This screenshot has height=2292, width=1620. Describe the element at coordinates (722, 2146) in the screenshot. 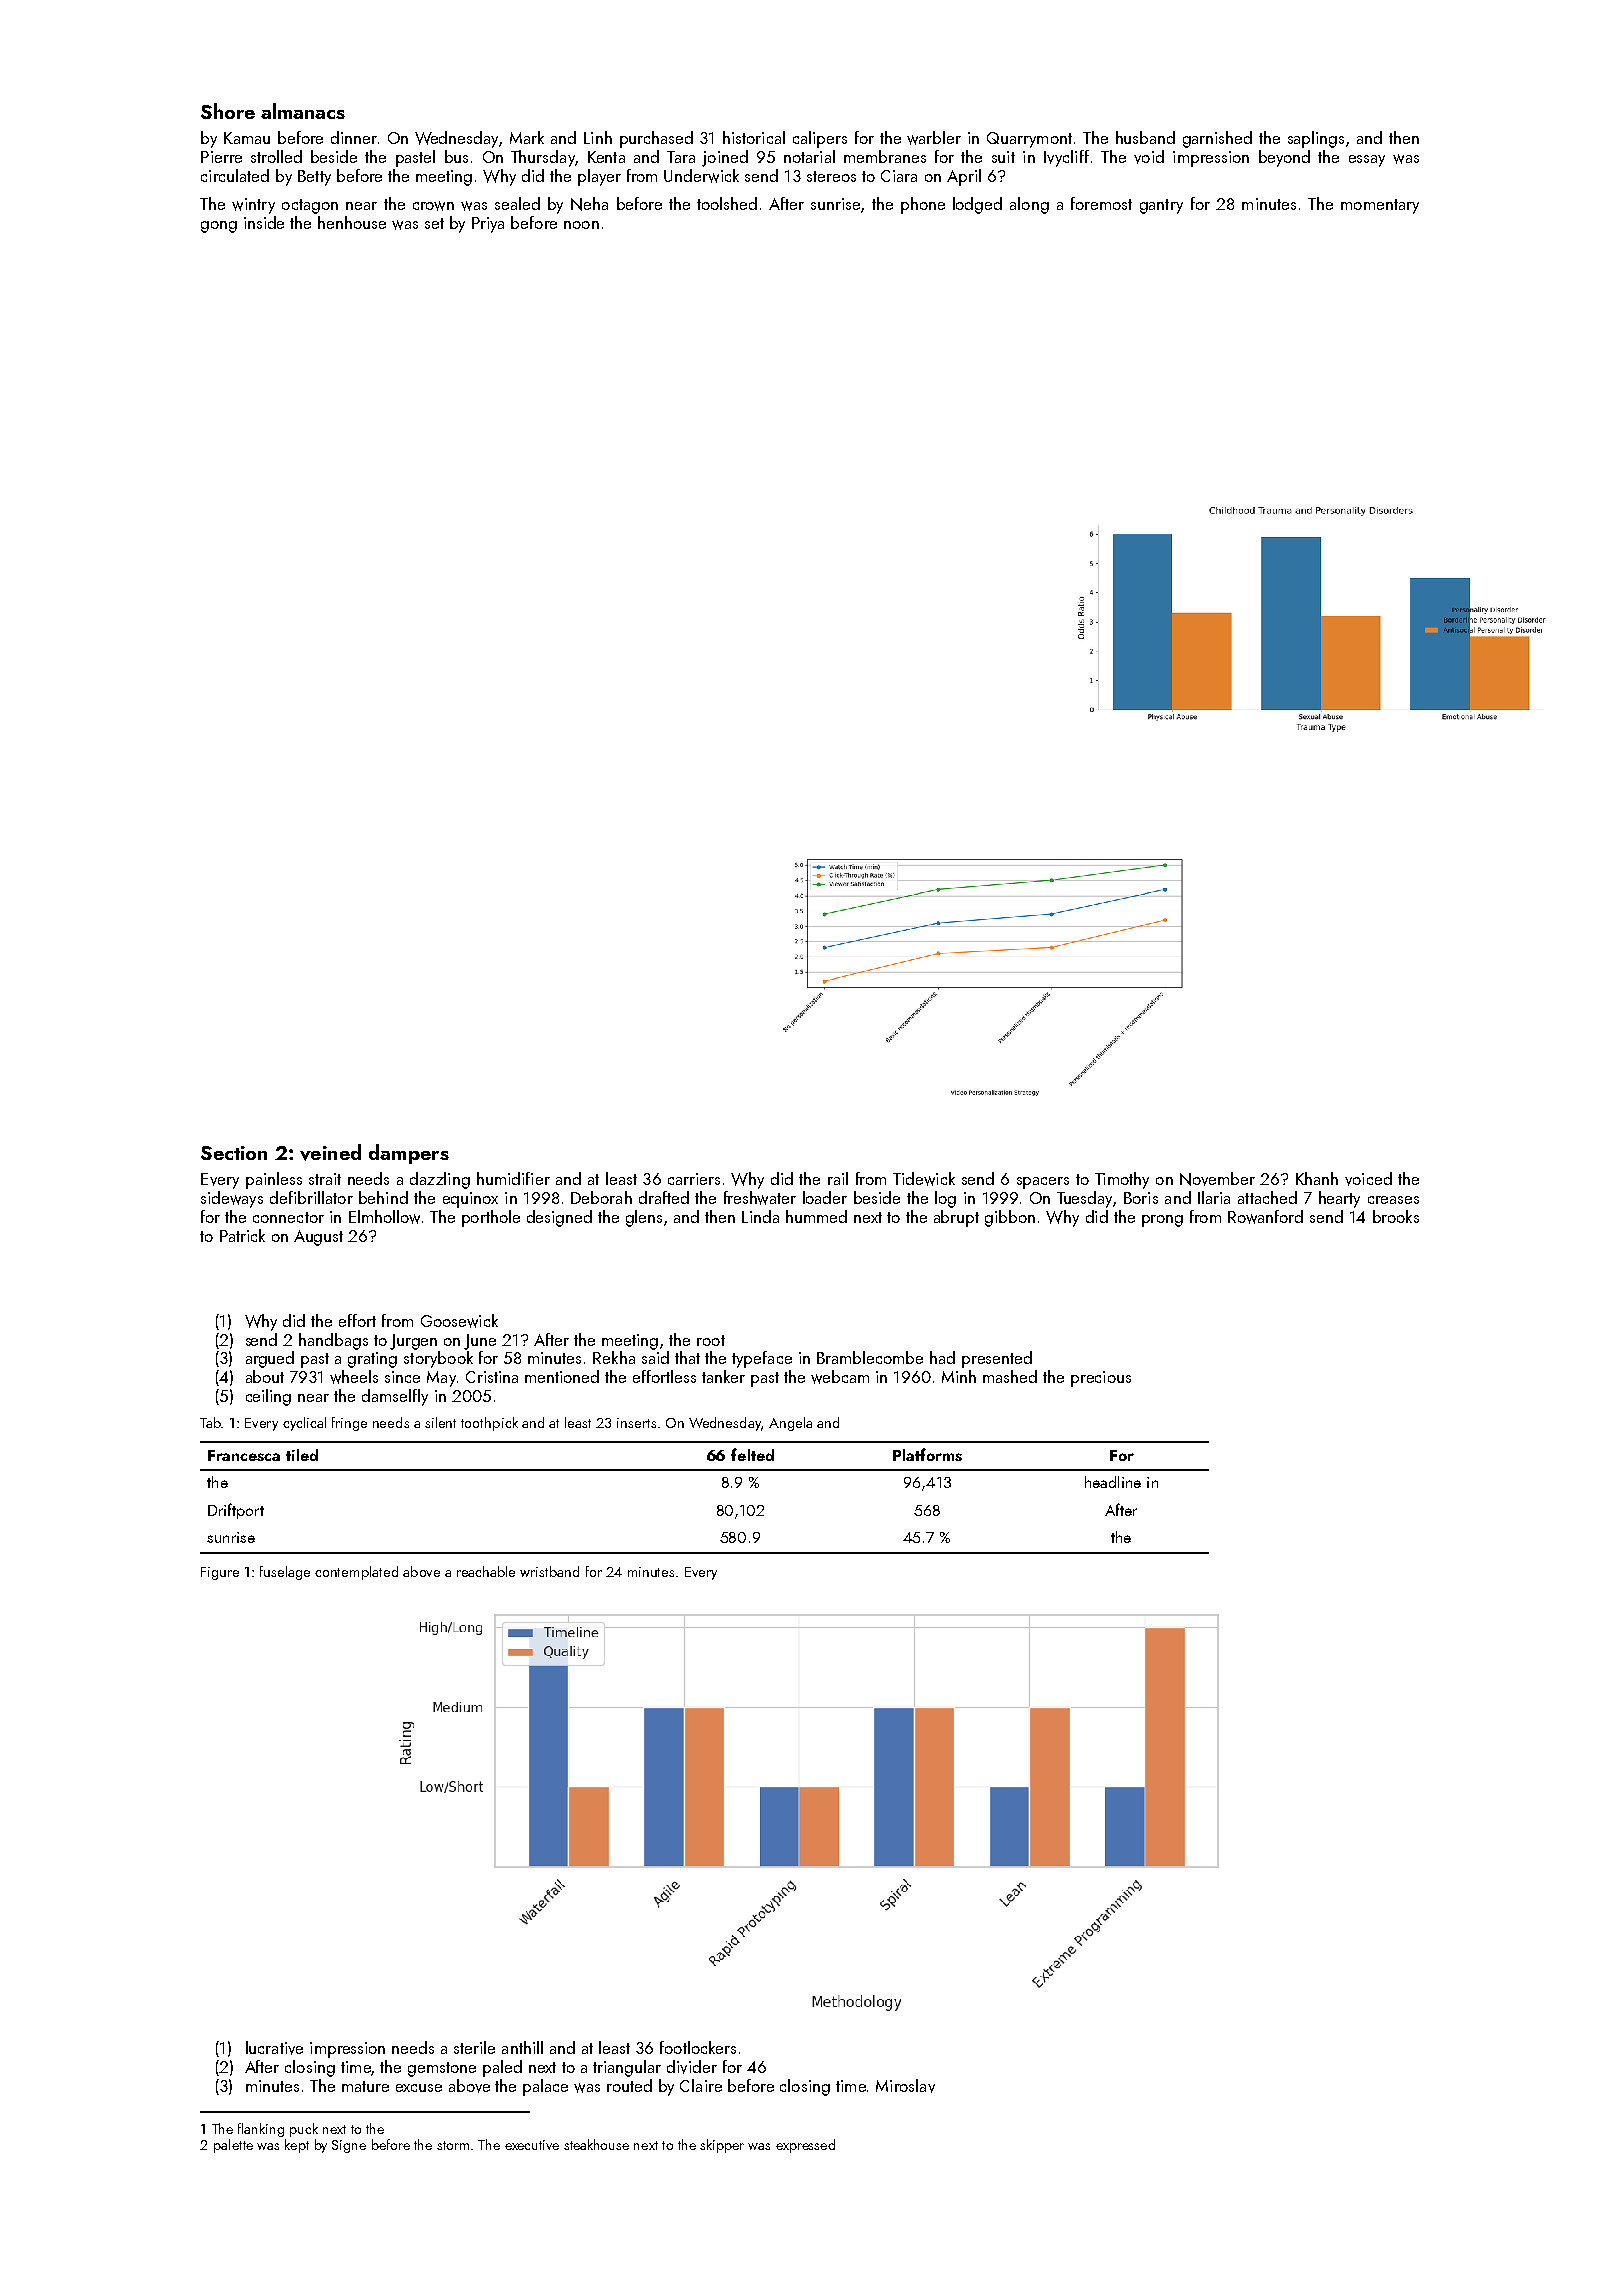

I see `skipper` at that location.
